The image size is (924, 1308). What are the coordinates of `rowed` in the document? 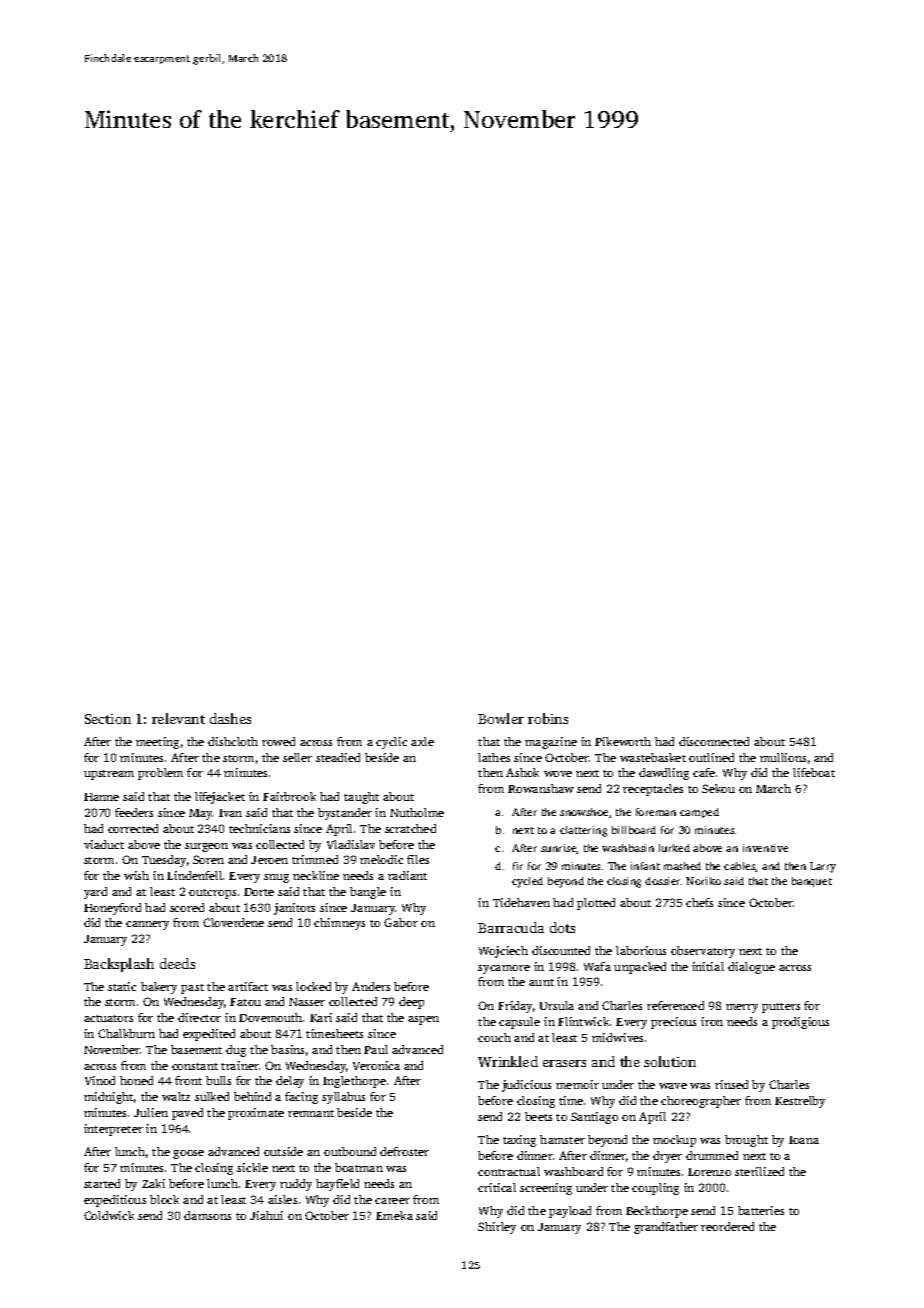 It's located at (278, 741).
